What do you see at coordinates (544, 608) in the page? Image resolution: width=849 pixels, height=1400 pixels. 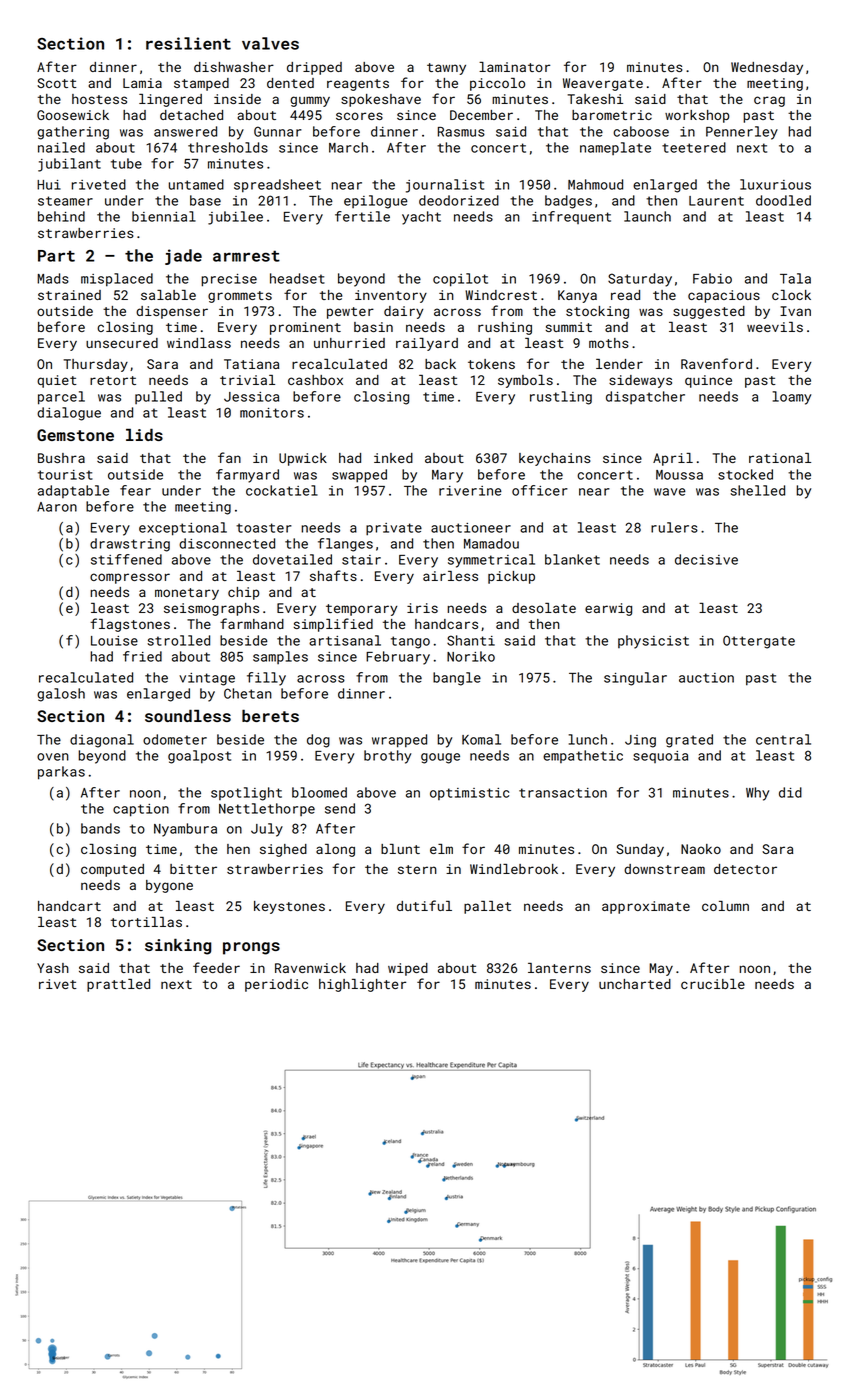 I see `desolate` at bounding box center [544, 608].
